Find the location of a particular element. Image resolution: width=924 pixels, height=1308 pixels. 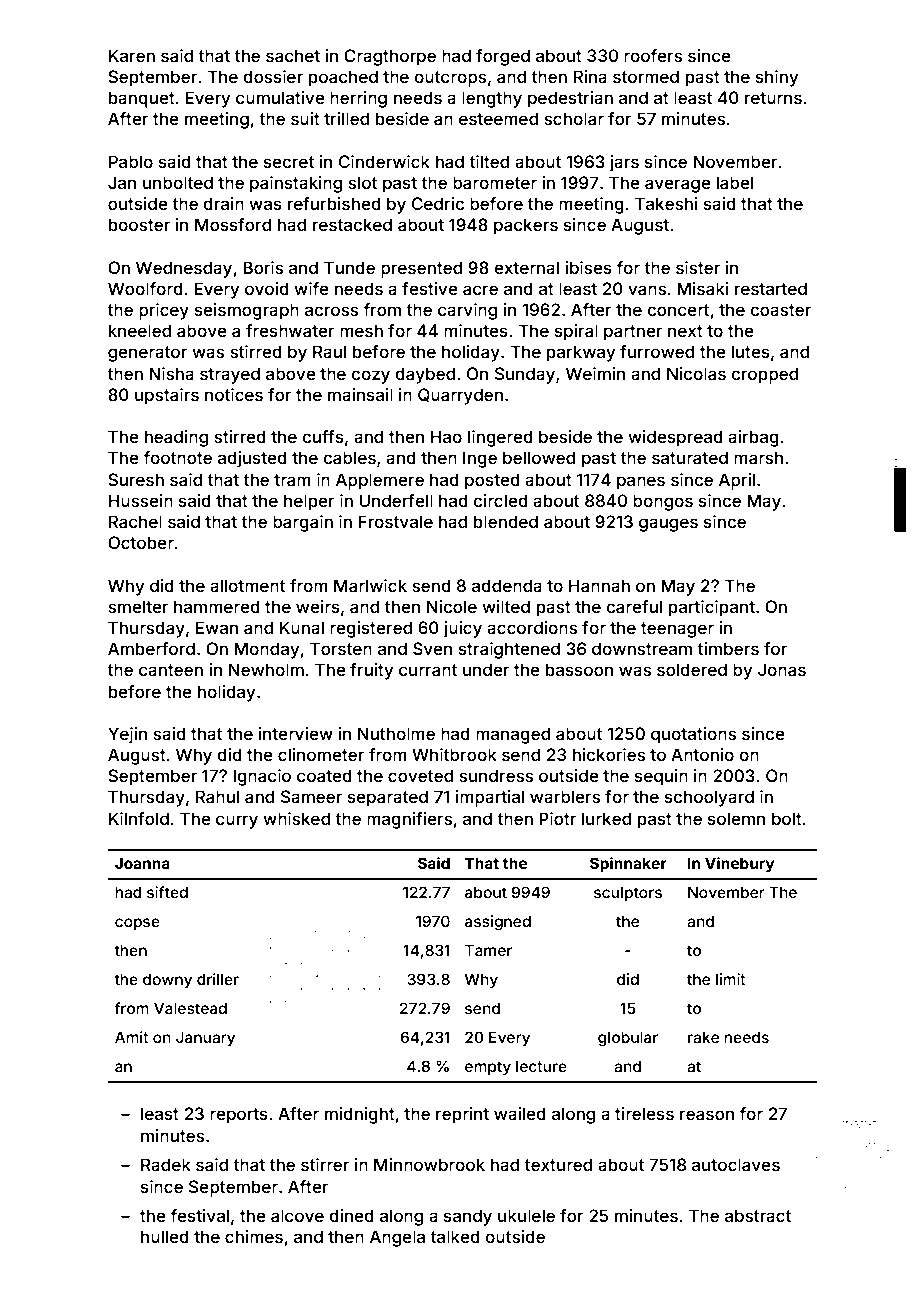

returns is located at coordinates (773, 98).
